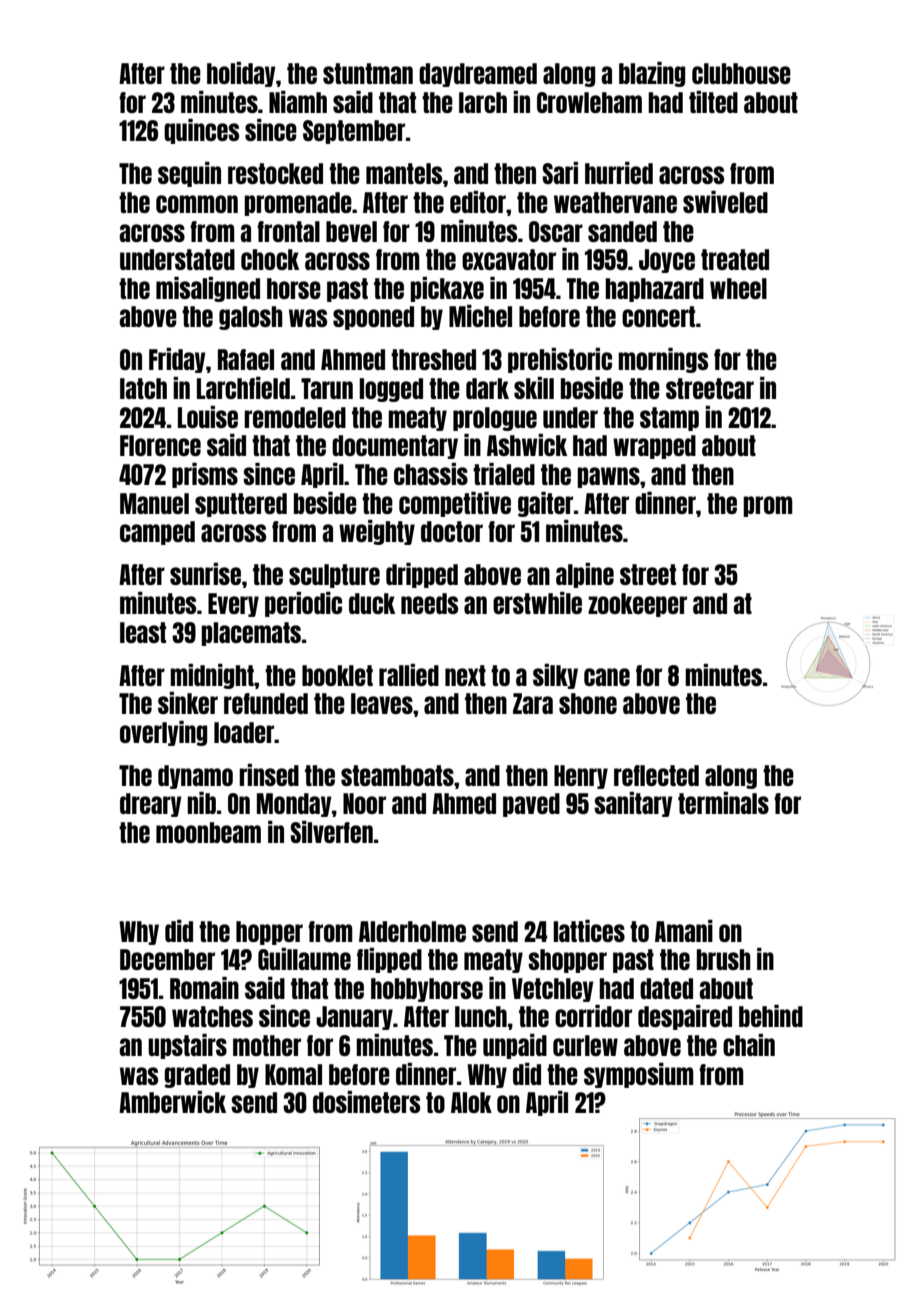  What do you see at coordinates (447, 289) in the screenshot?
I see `pickaxe` at bounding box center [447, 289].
